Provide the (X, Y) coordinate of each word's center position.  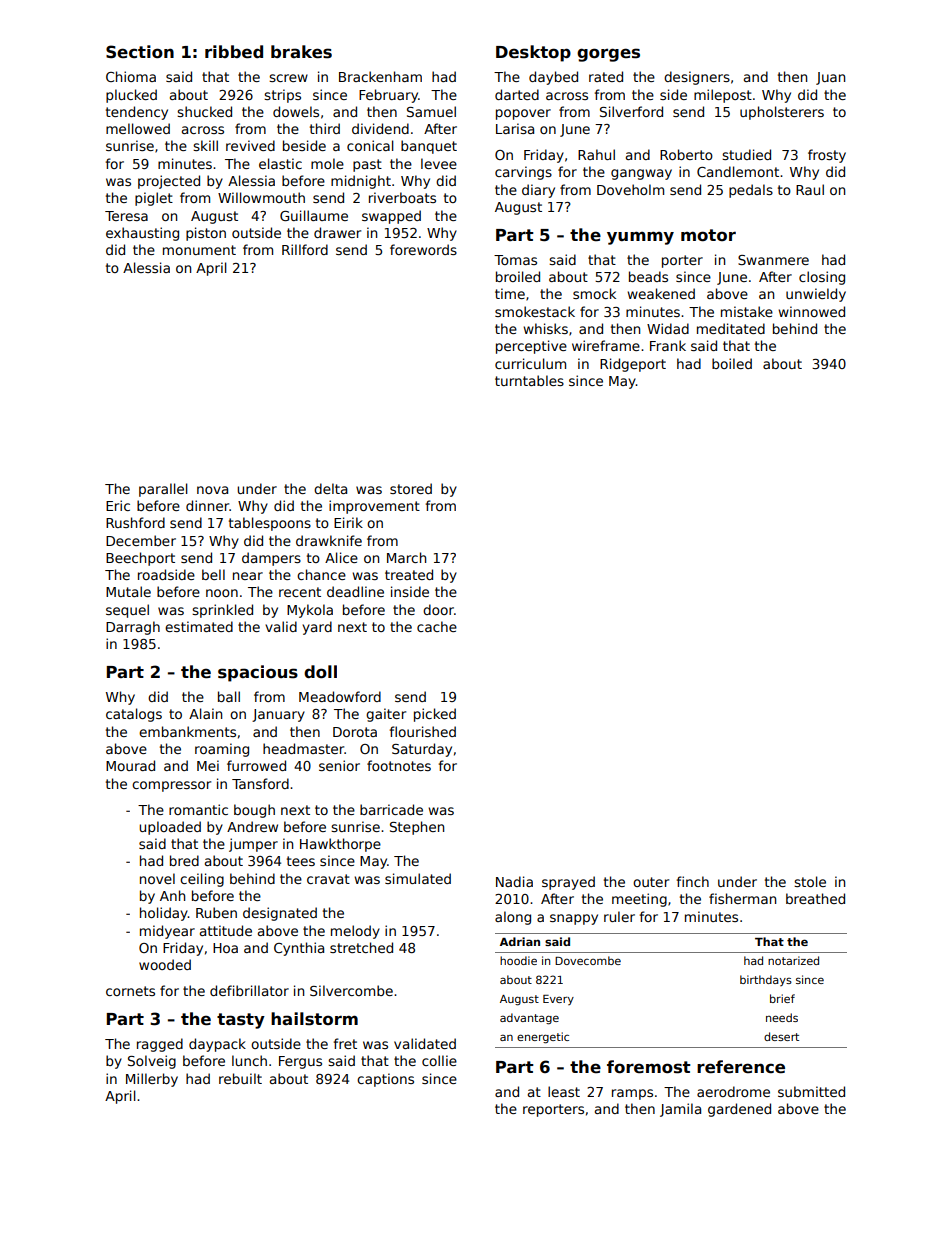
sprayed (568, 883)
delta (330, 488)
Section (140, 52)
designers (697, 78)
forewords (423, 249)
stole (810, 881)
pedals (751, 191)
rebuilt (240, 1078)
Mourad (130, 765)
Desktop (533, 53)
